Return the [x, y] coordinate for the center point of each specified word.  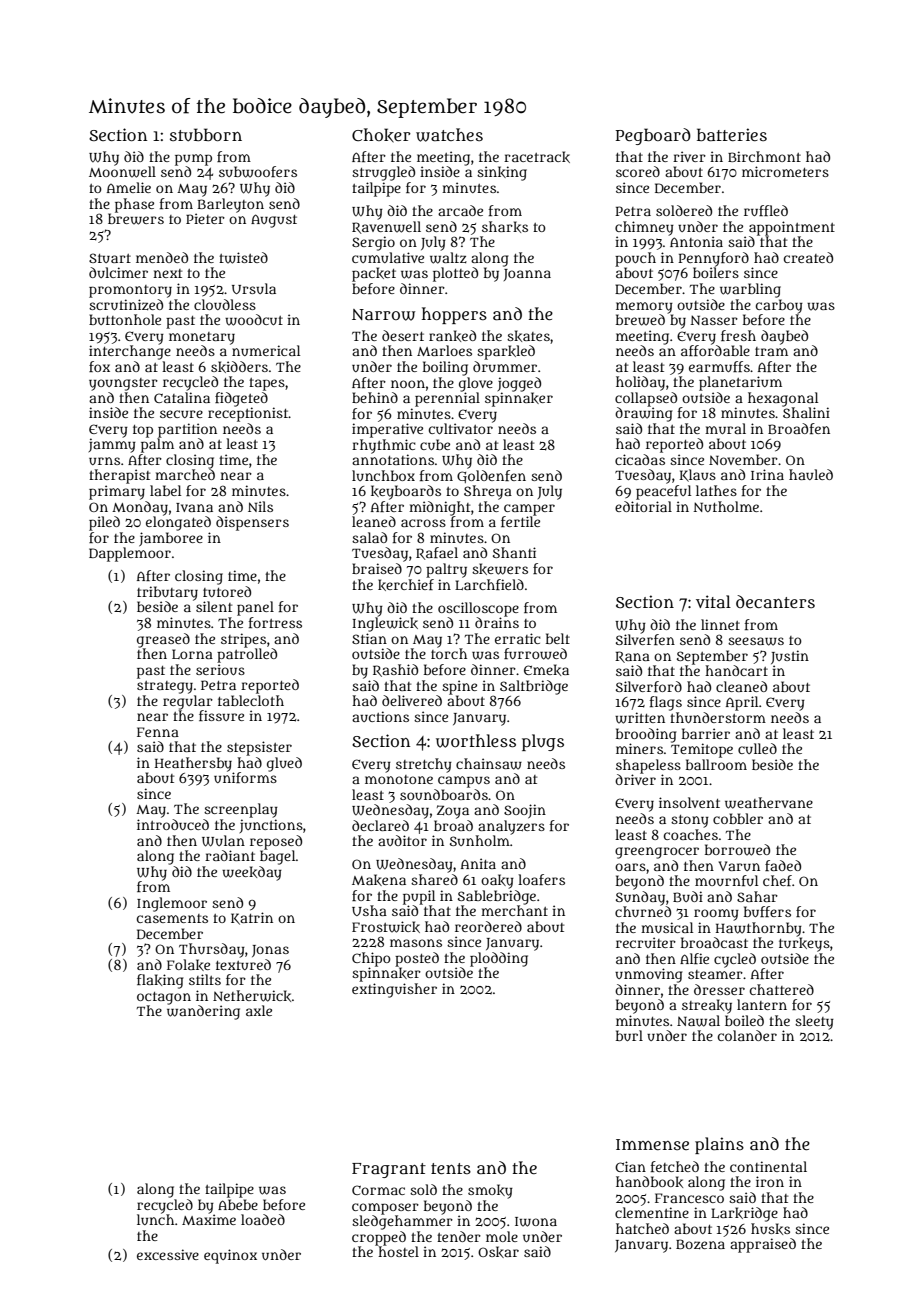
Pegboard [653, 136]
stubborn [206, 135]
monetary [202, 338]
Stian [369, 638]
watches [449, 135]
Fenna [158, 732]
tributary [167, 593]
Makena [379, 880]
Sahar [757, 896]
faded [783, 865]
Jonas [270, 951]
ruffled [766, 210]
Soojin [525, 811]
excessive [168, 1254]
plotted [455, 274]
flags [666, 703]
